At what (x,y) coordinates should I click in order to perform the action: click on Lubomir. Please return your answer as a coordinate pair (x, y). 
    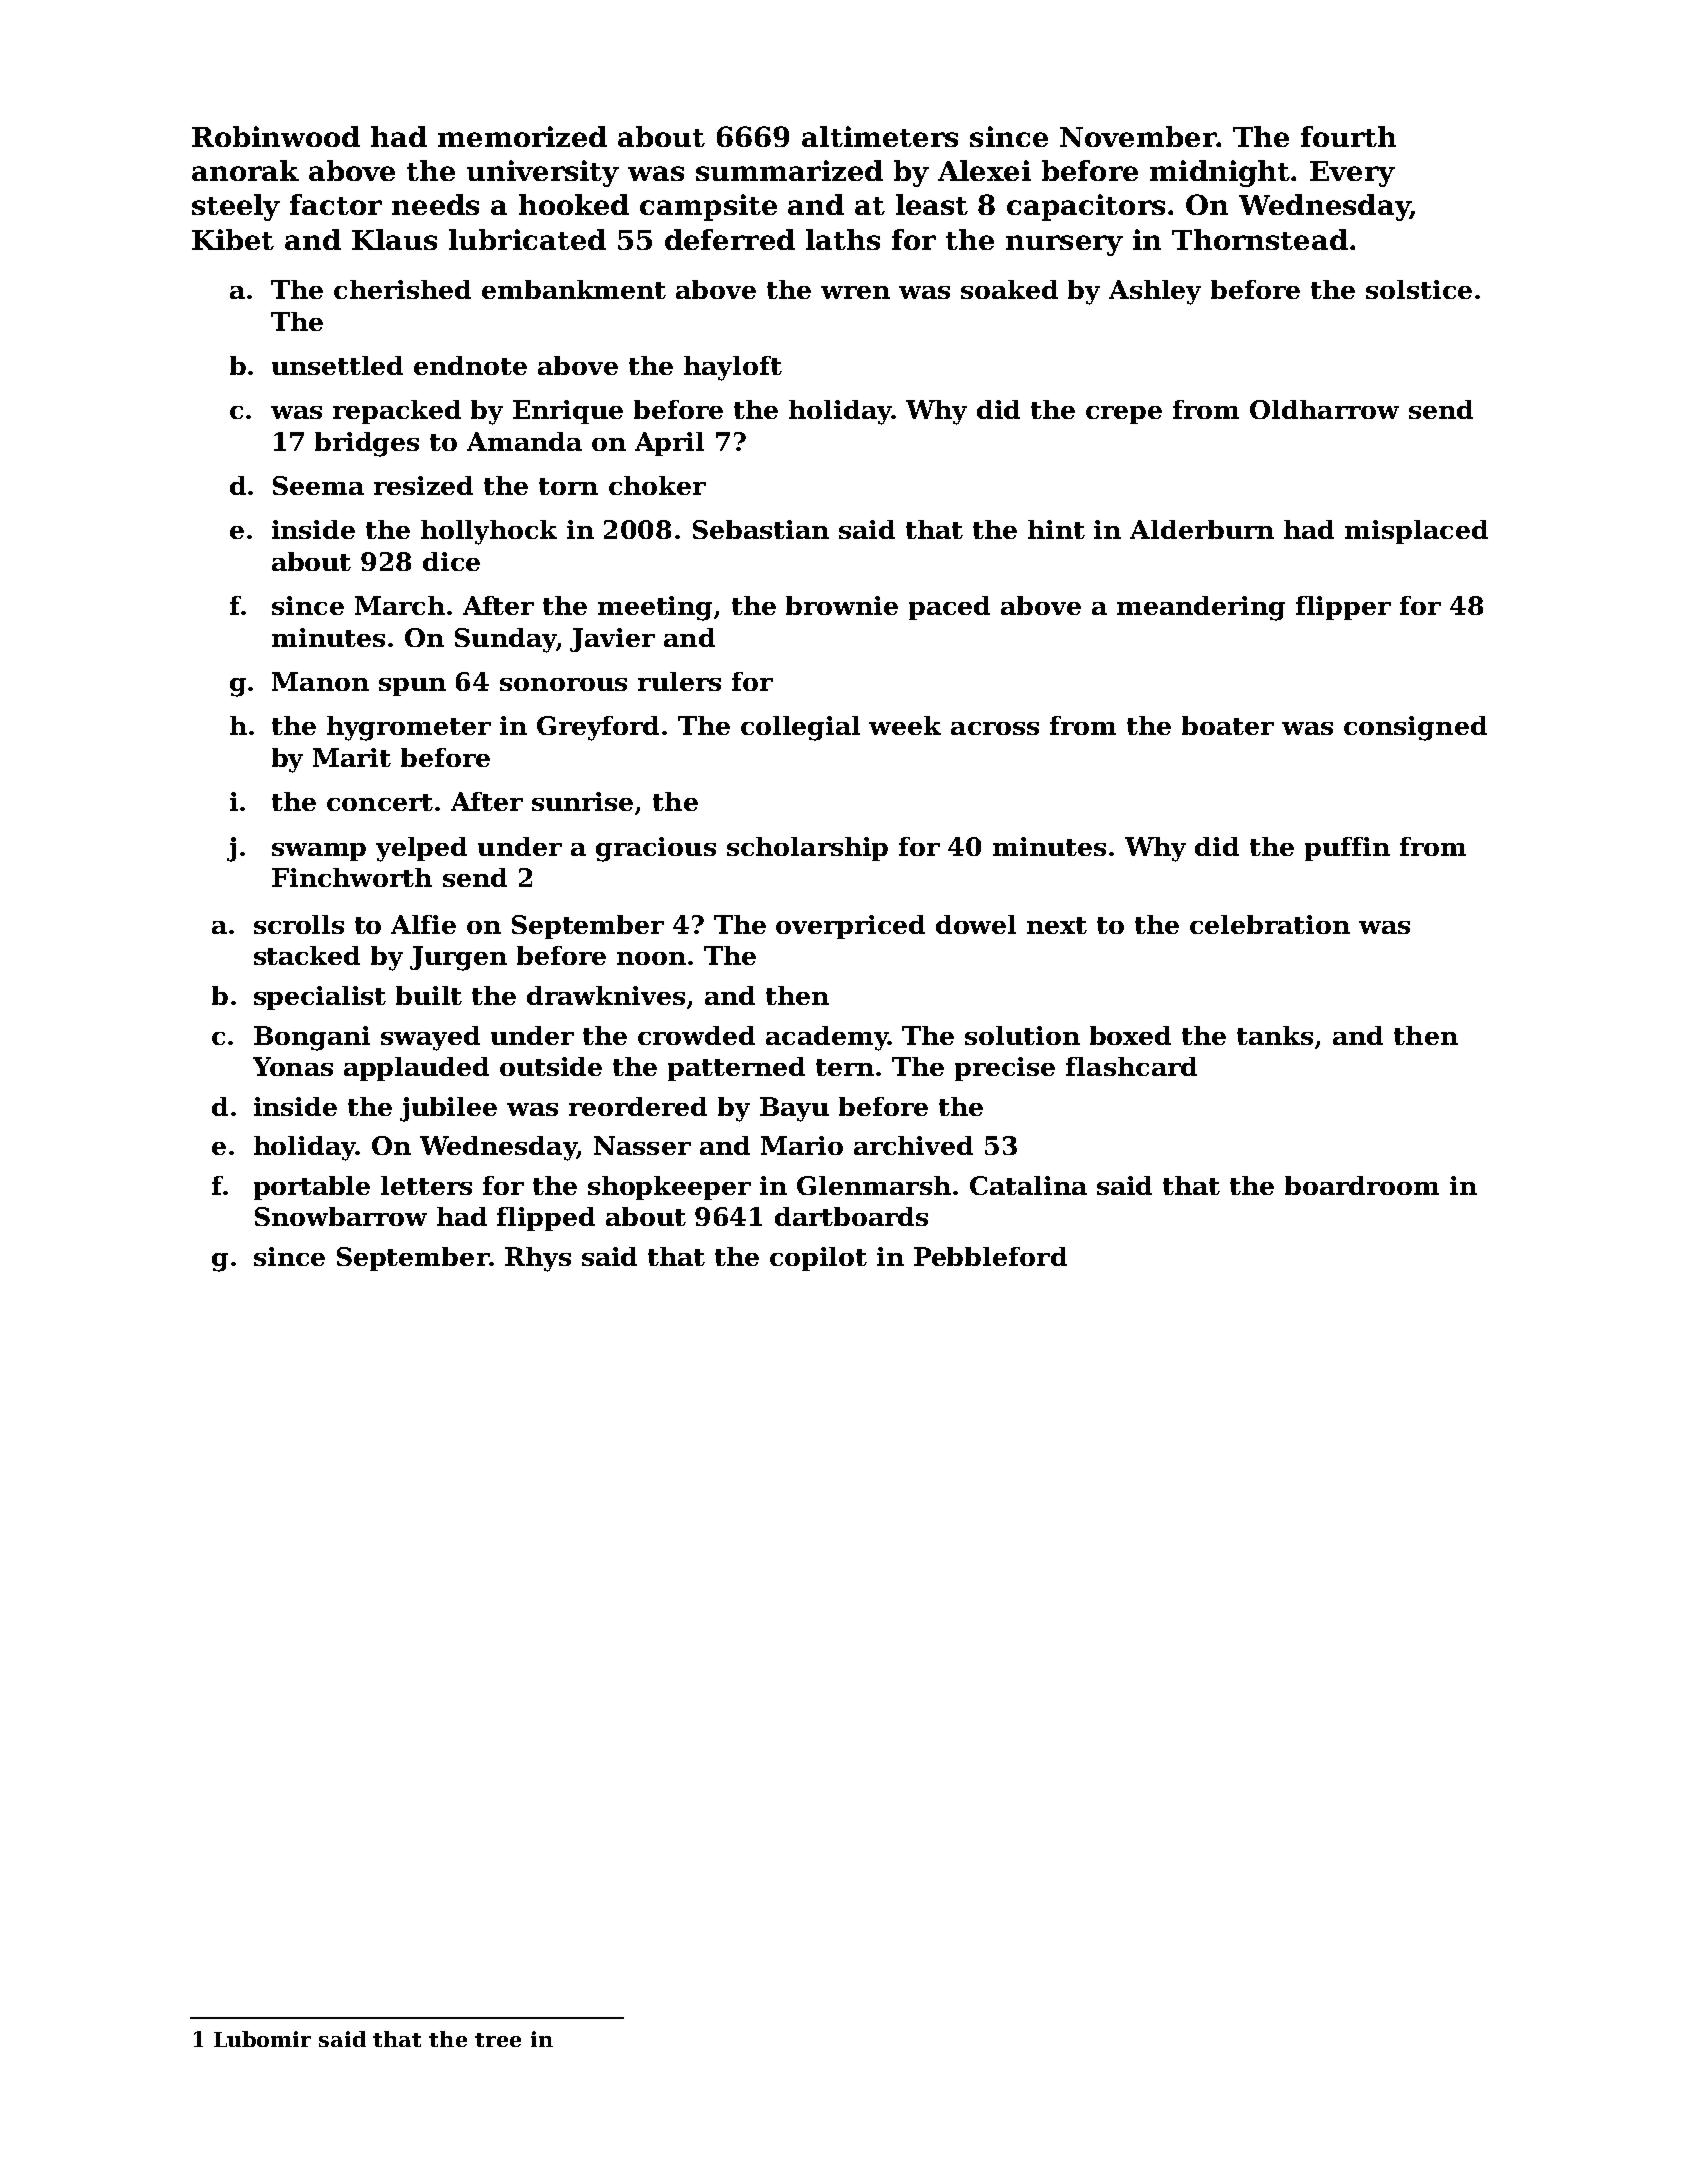
    Looking at the image, I should click on (262, 2039).
